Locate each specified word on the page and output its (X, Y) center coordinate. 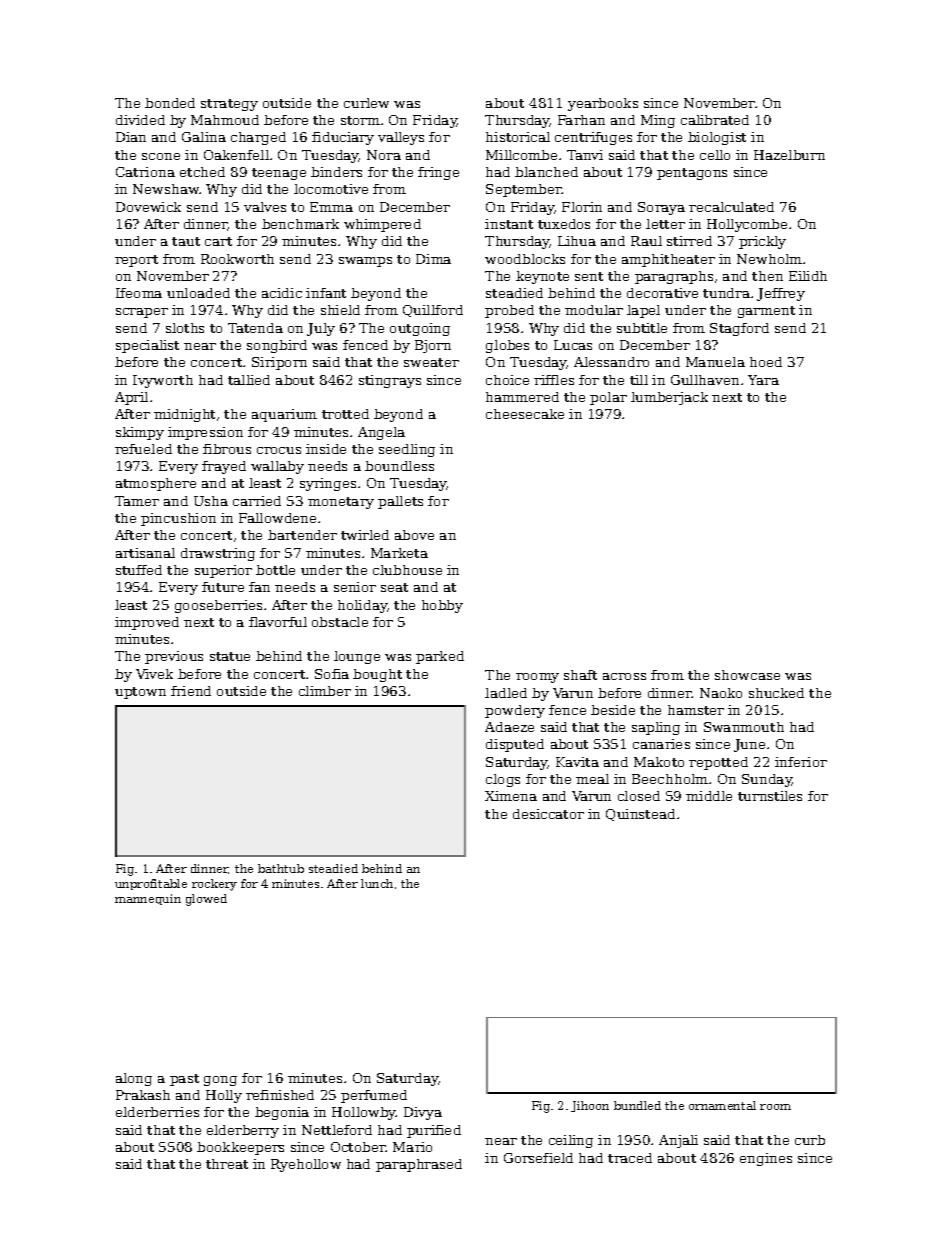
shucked (776, 693)
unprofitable (151, 884)
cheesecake (525, 414)
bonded (170, 103)
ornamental (722, 1105)
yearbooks (603, 104)
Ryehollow (306, 1165)
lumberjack (669, 398)
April (131, 398)
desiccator (548, 814)
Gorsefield (538, 1158)
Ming (658, 121)
